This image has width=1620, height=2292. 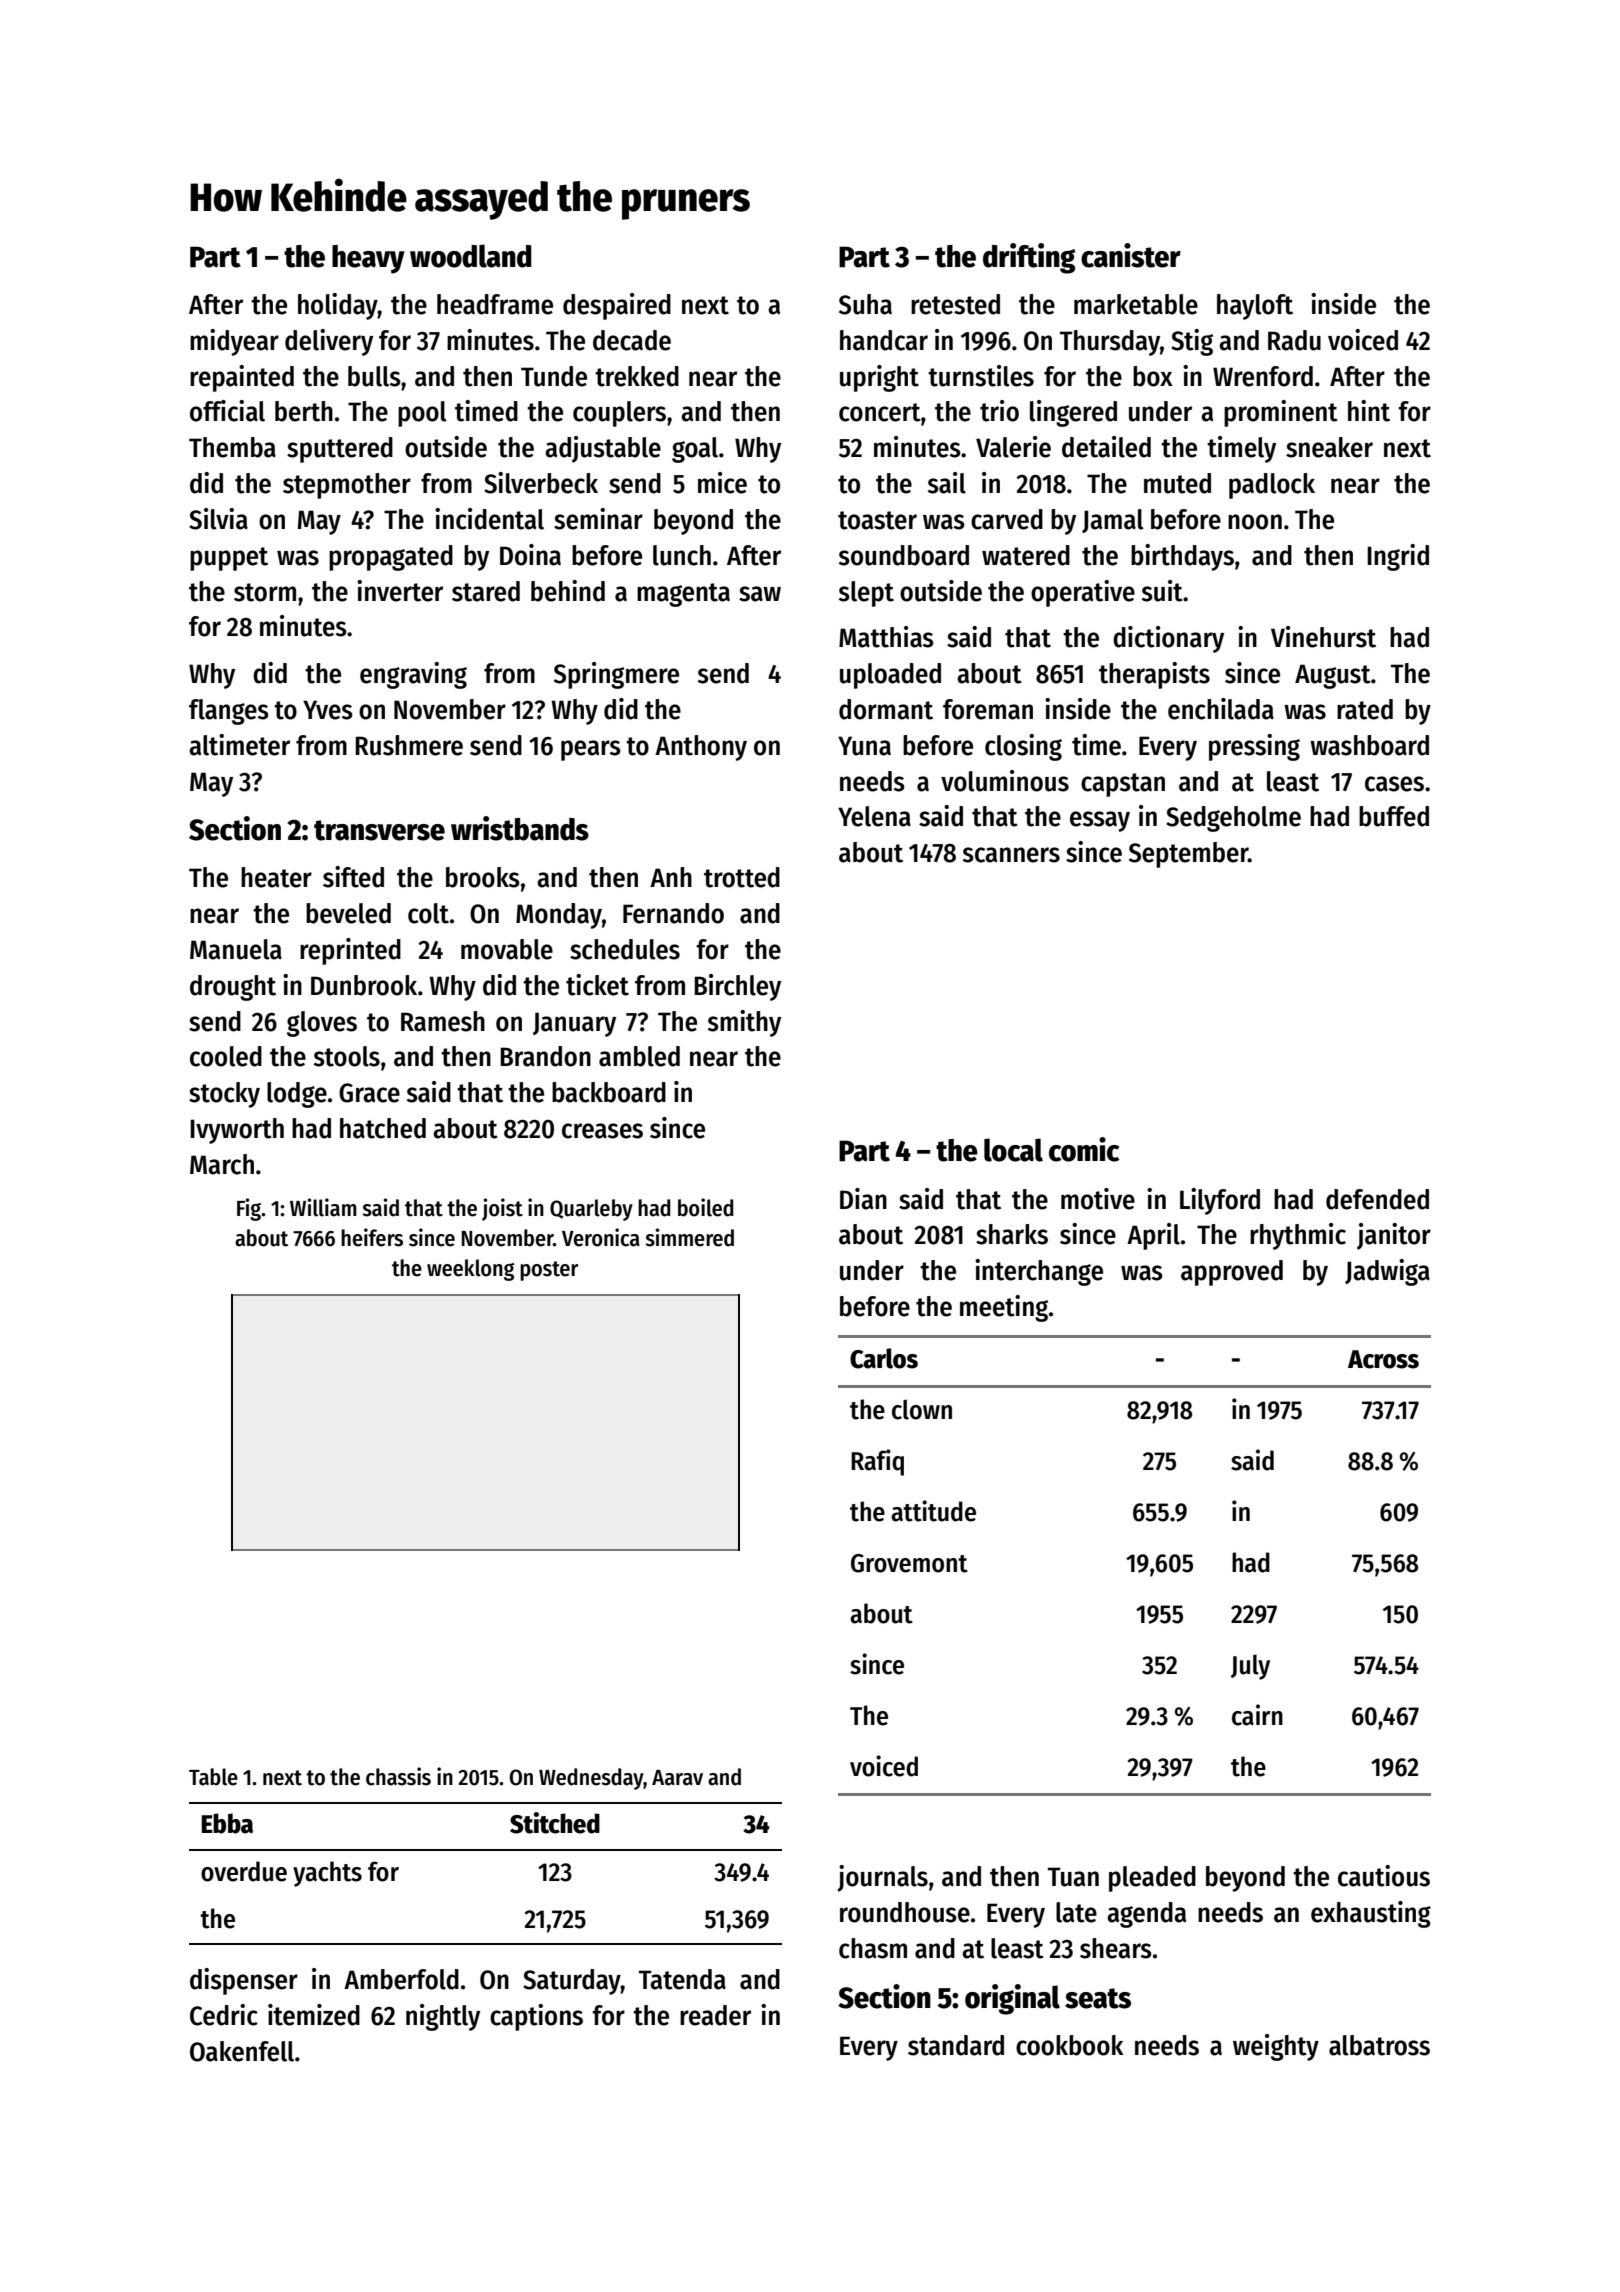 I want to click on Jadwiga, so click(x=1387, y=1272).
